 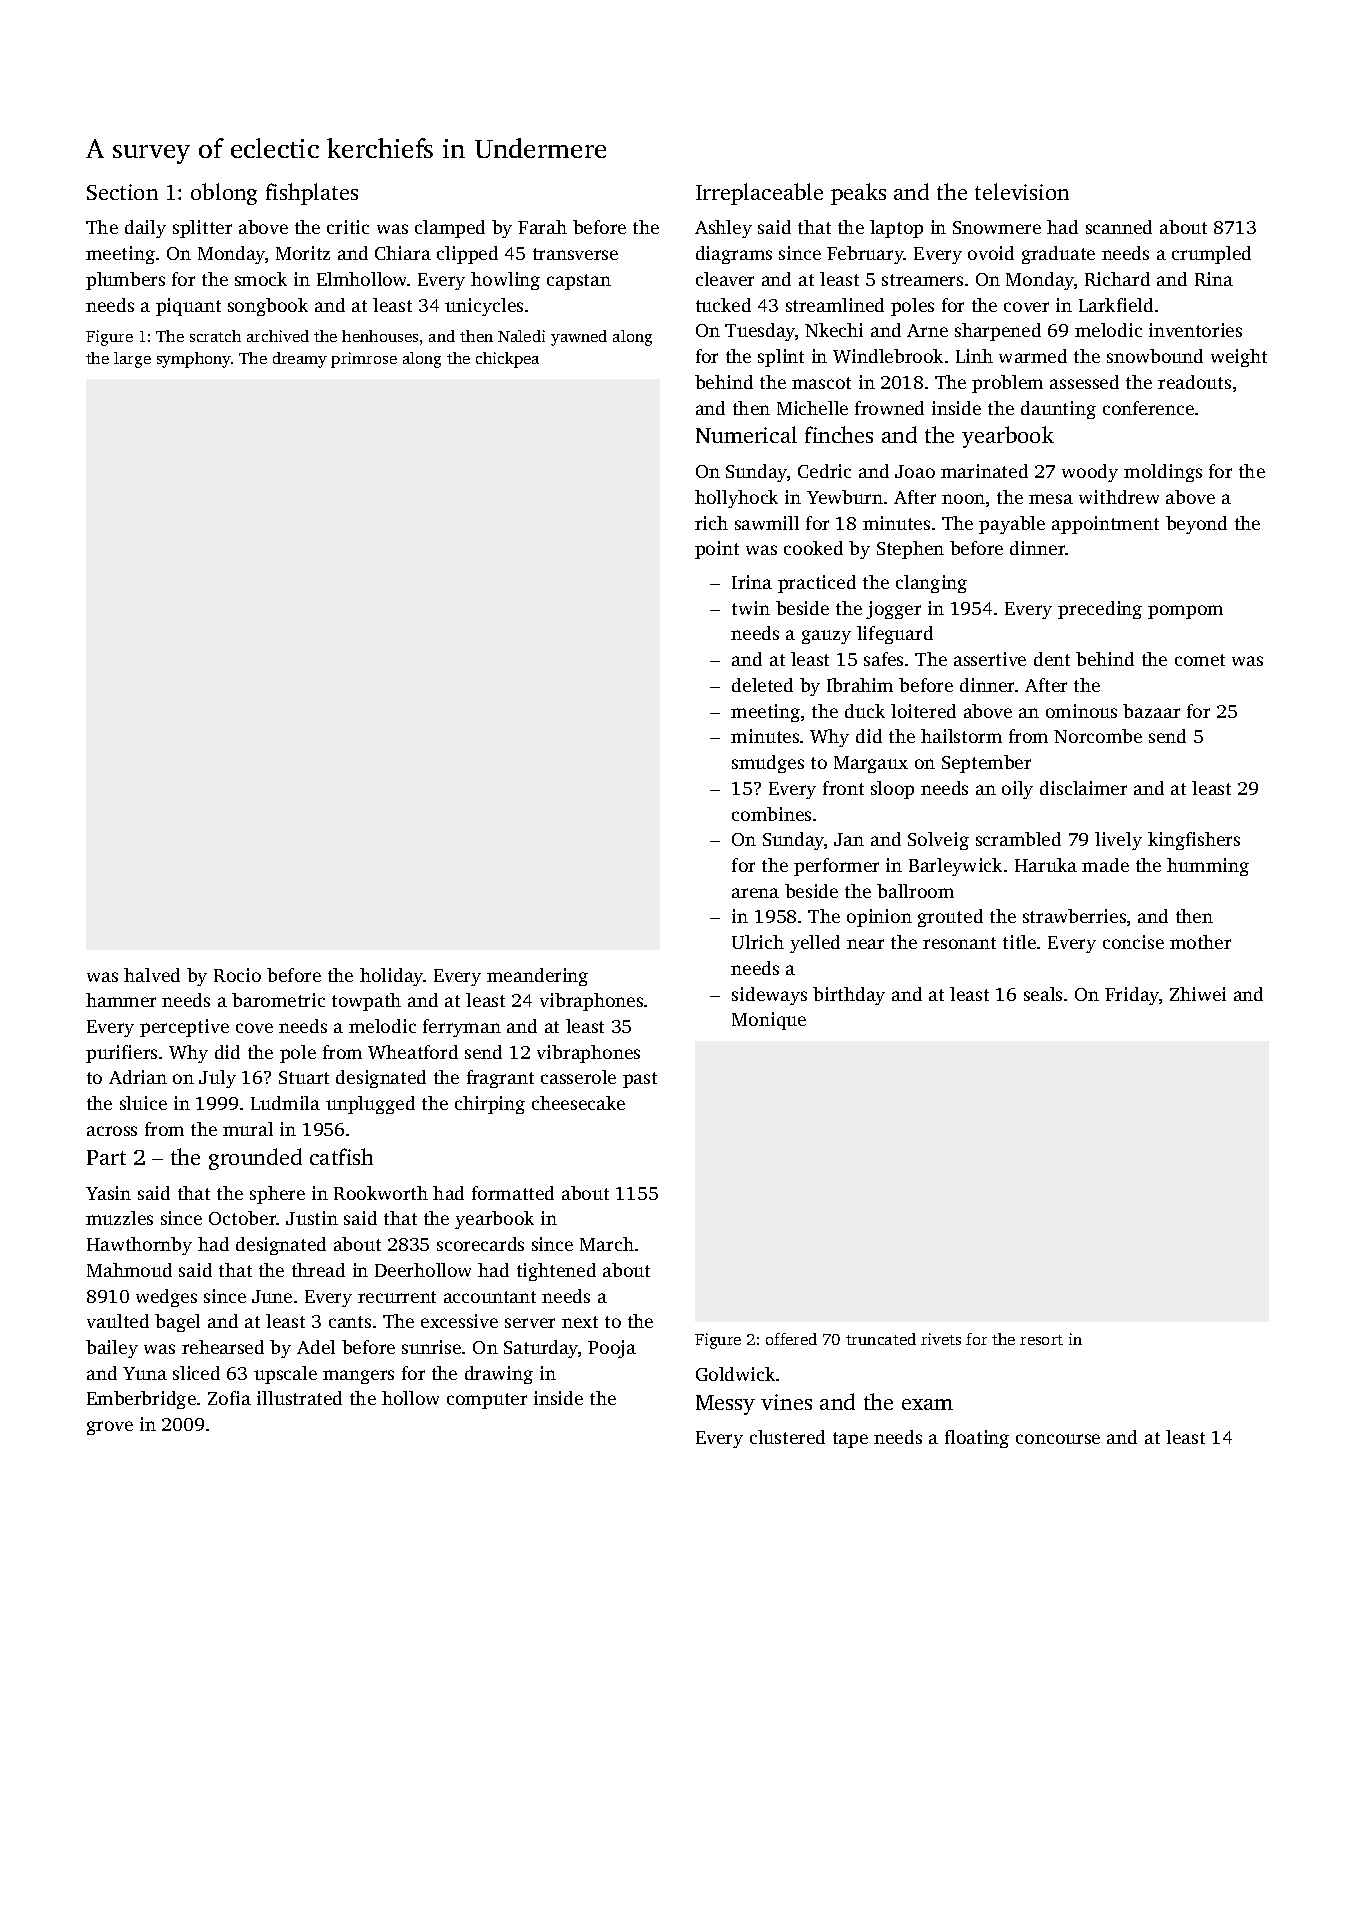 I want to click on Moritz, so click(x=303, y=253).
